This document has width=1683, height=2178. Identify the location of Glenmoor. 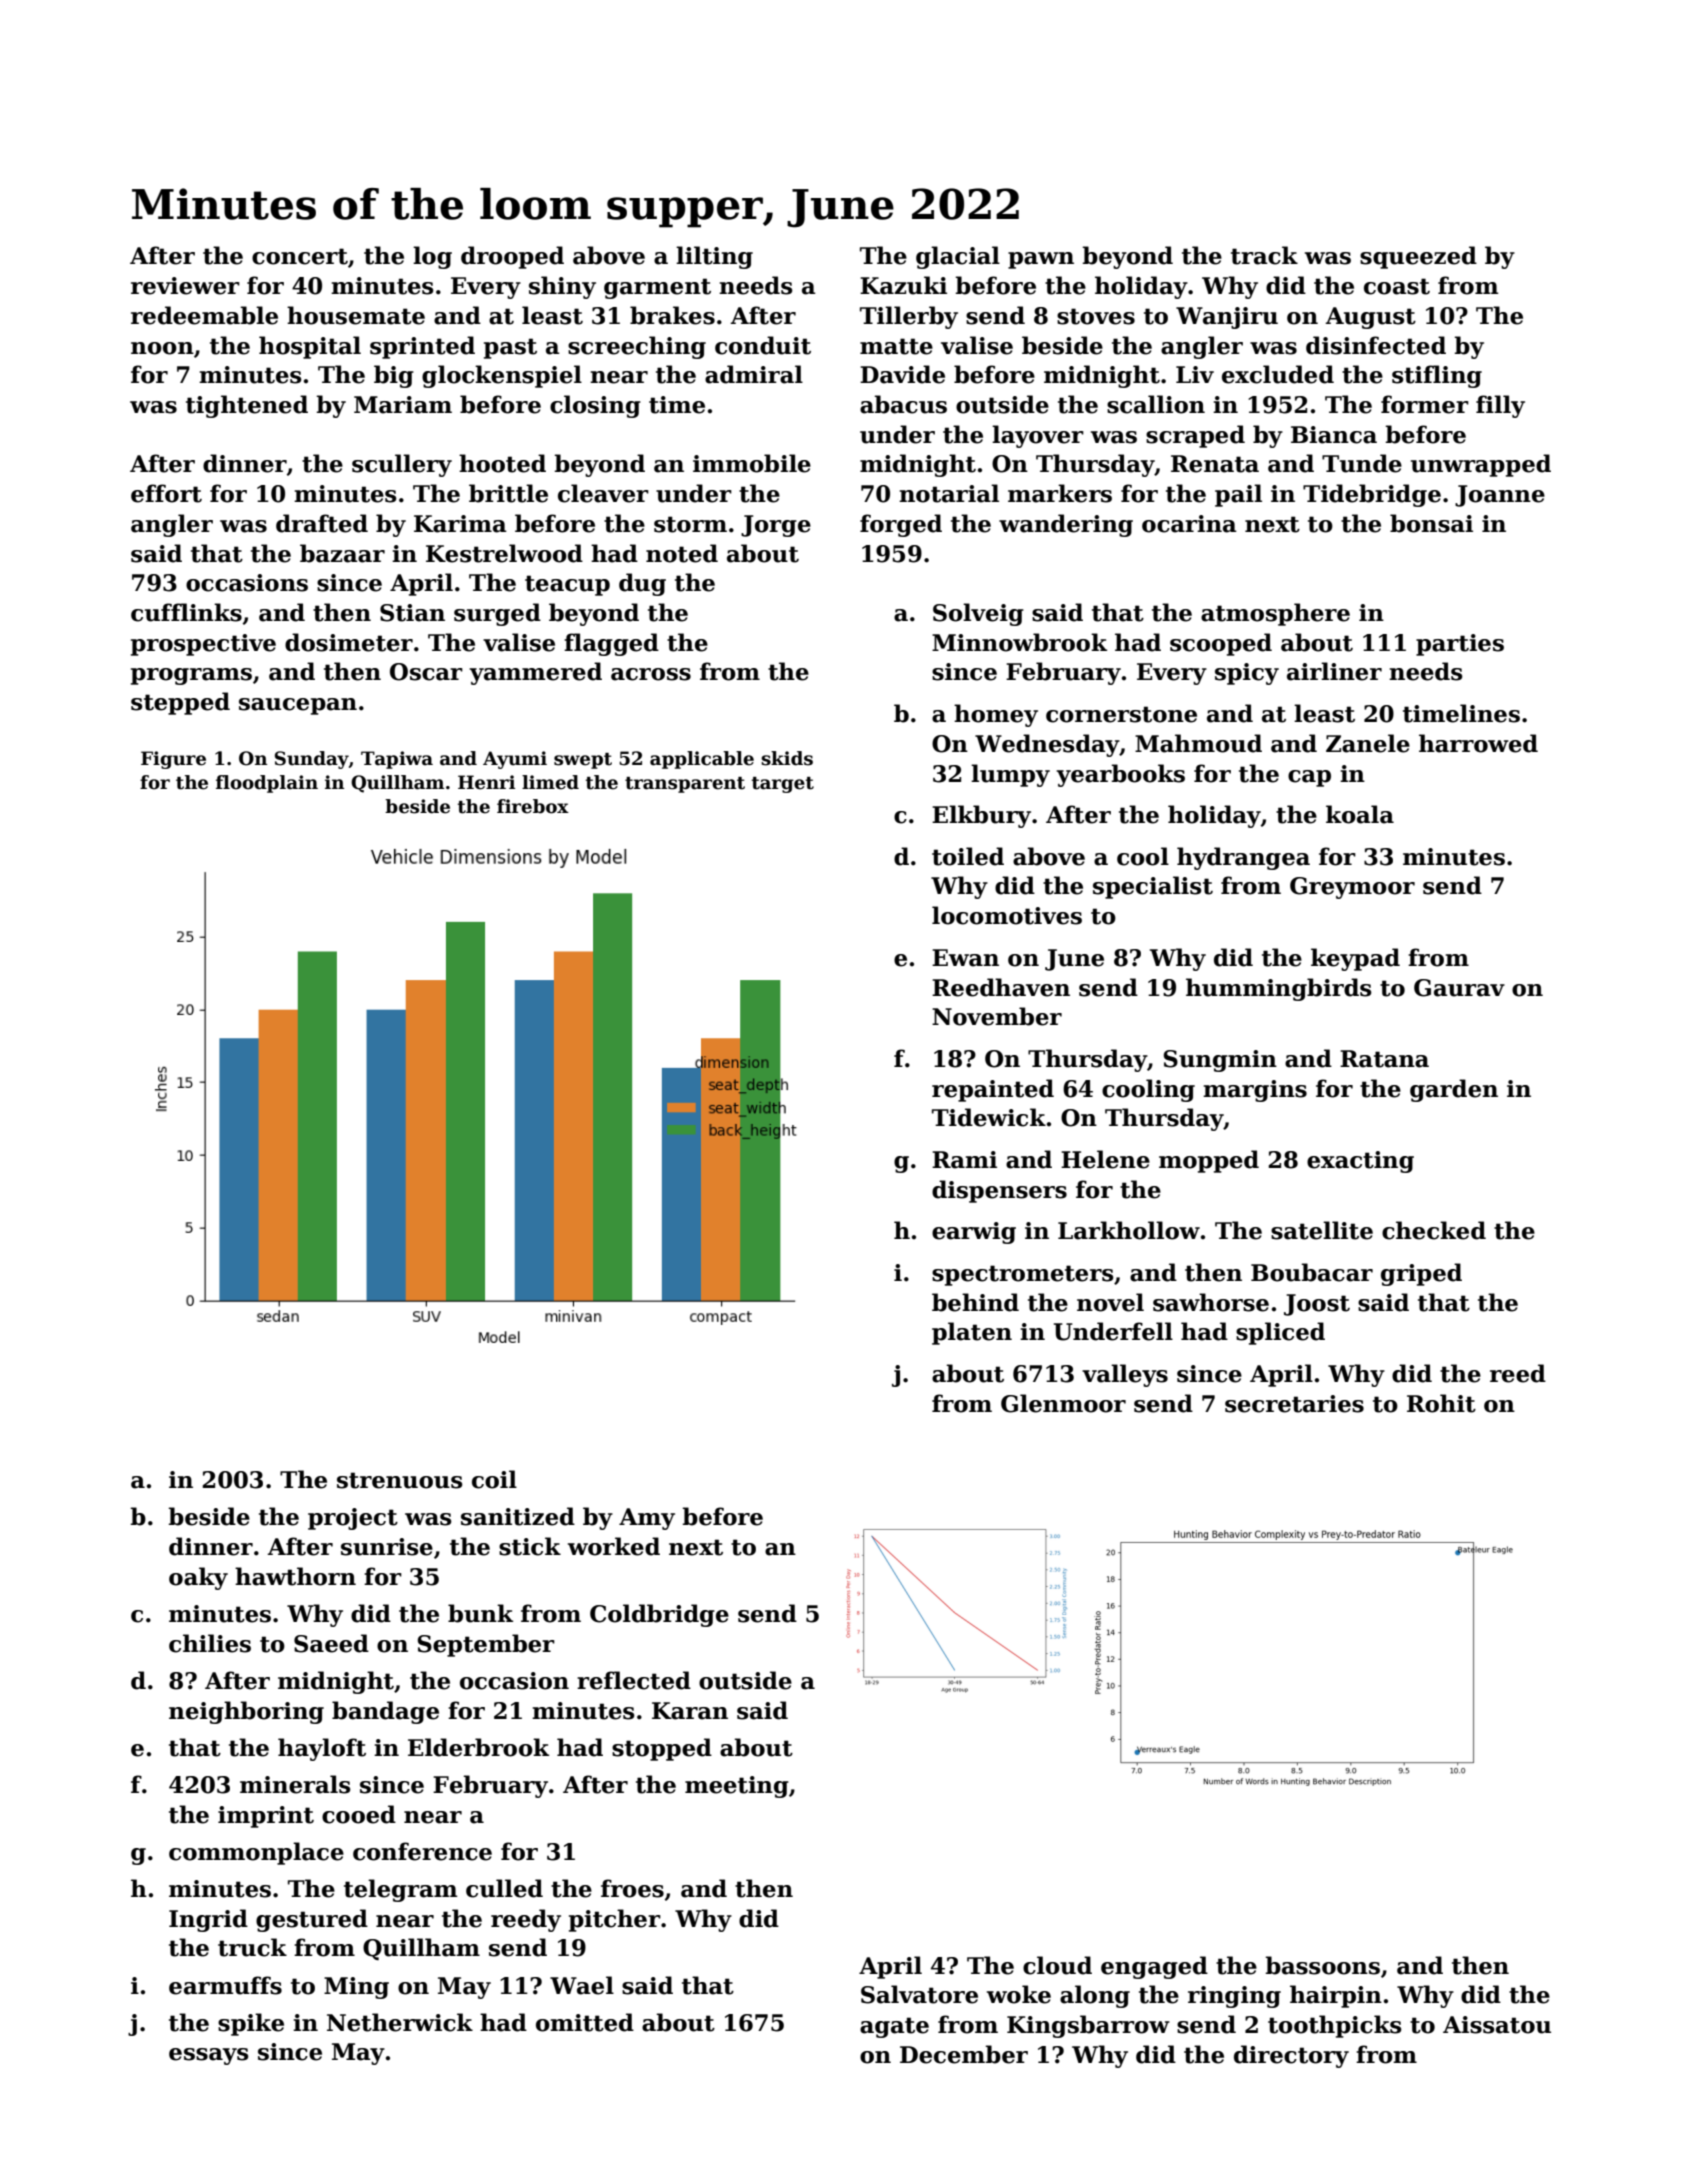
(1063, 1403).
